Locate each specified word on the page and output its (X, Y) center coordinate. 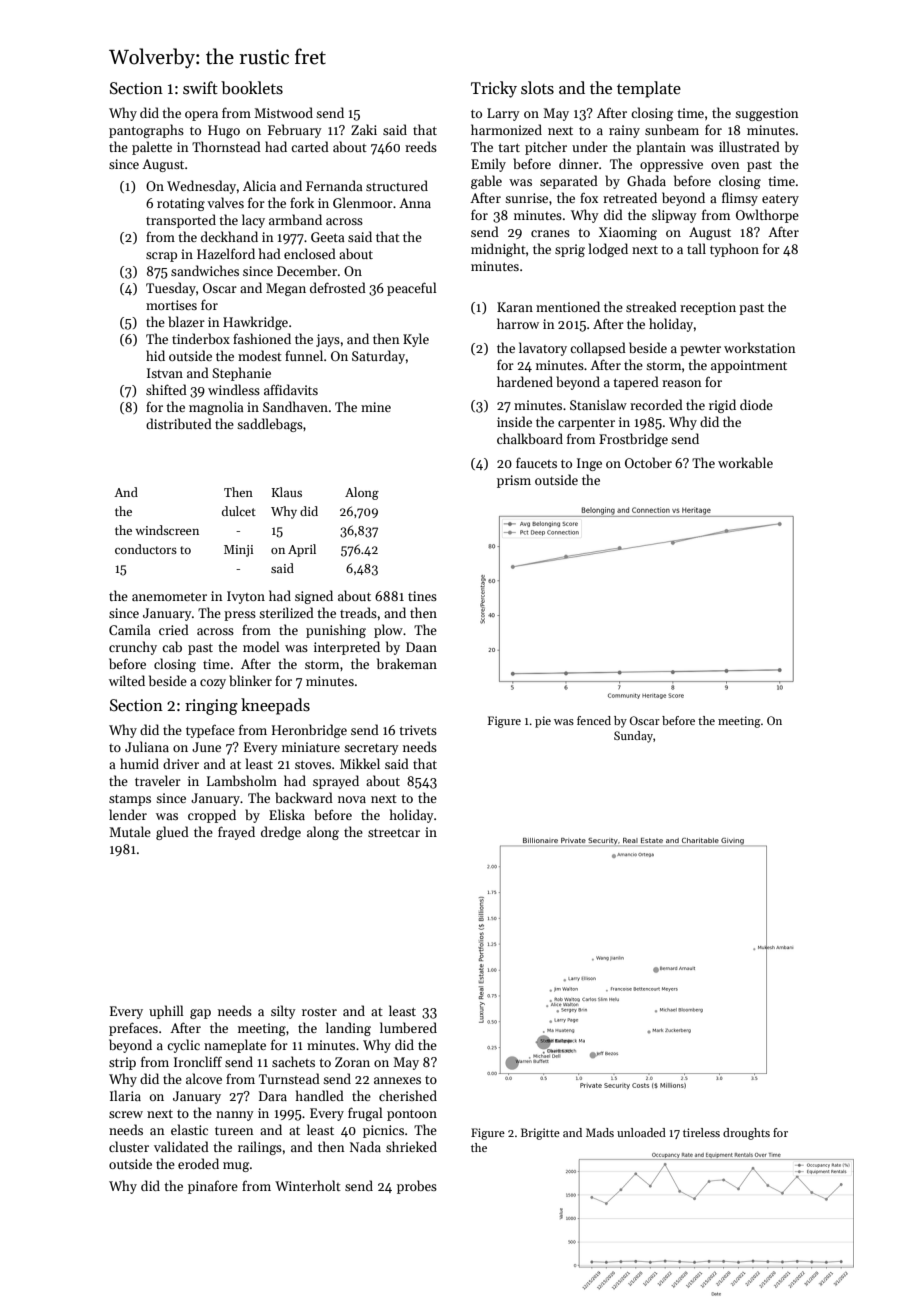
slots (537, 88)
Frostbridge (633, 440)
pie (543, 722)
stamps (130, 800)
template (649, 89)
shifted (166, 389)
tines (422, 596)
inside (514, 421)
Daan (421, 647)
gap (200, 1014)
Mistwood (283, 112)
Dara (273, 1096)
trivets (418, 730)
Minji (239, 551)
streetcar (394, 833)
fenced (594, 720)
